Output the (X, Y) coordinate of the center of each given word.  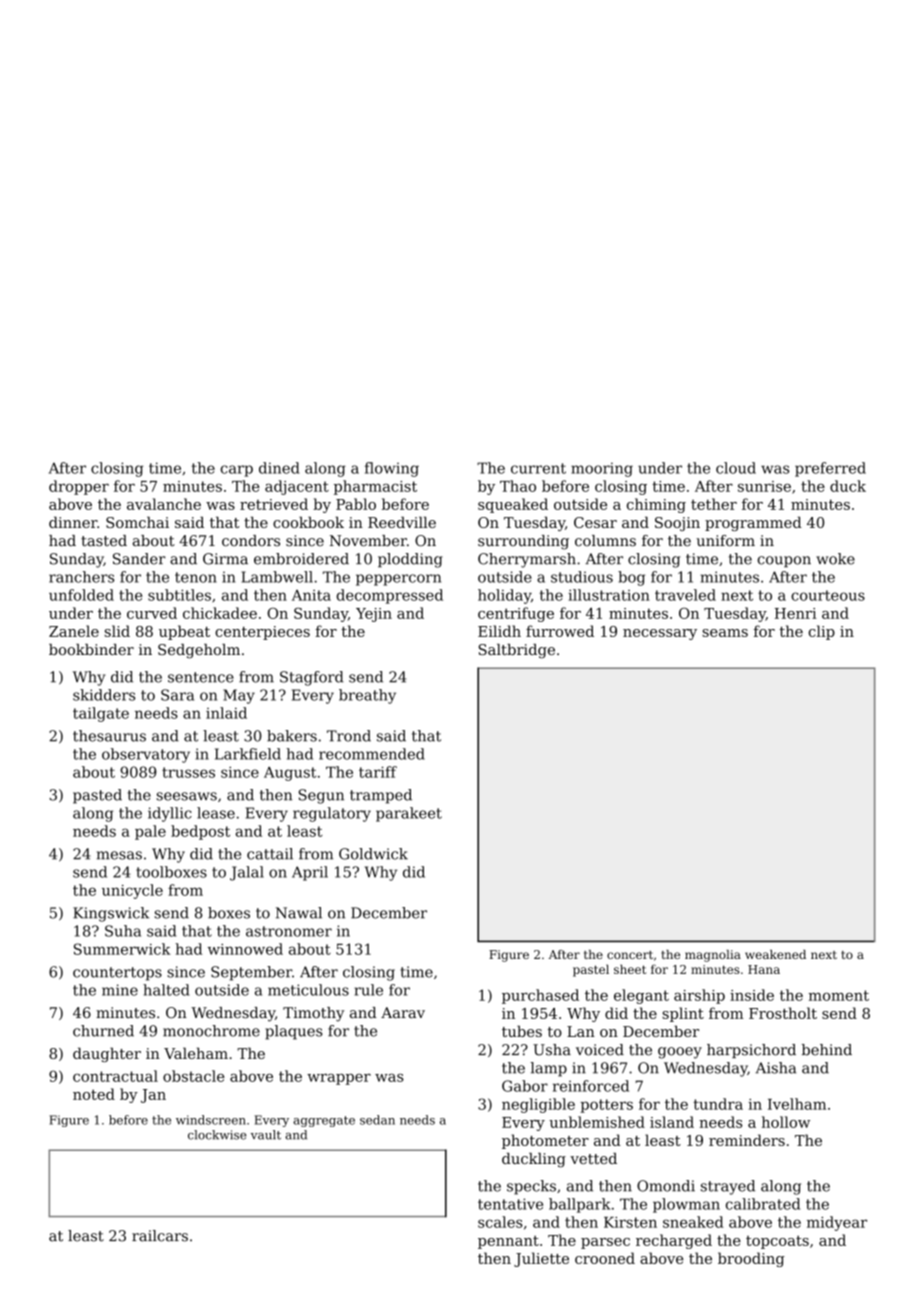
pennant (508, 1242)
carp (236, 471)
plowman (686, 1205)
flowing (392, 469)
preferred (830, 469)
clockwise (217, 1135)
